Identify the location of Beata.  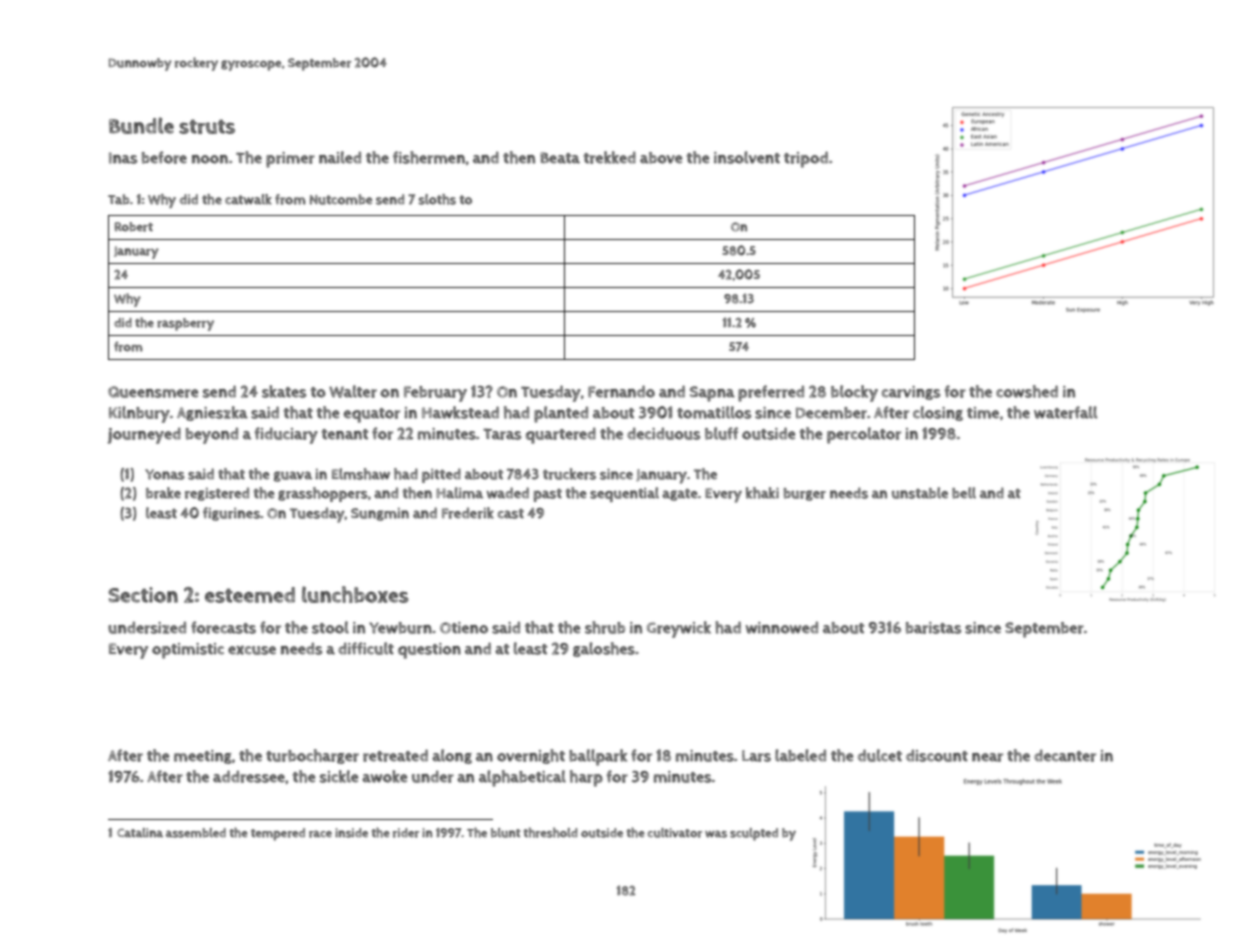
(560, 158).
